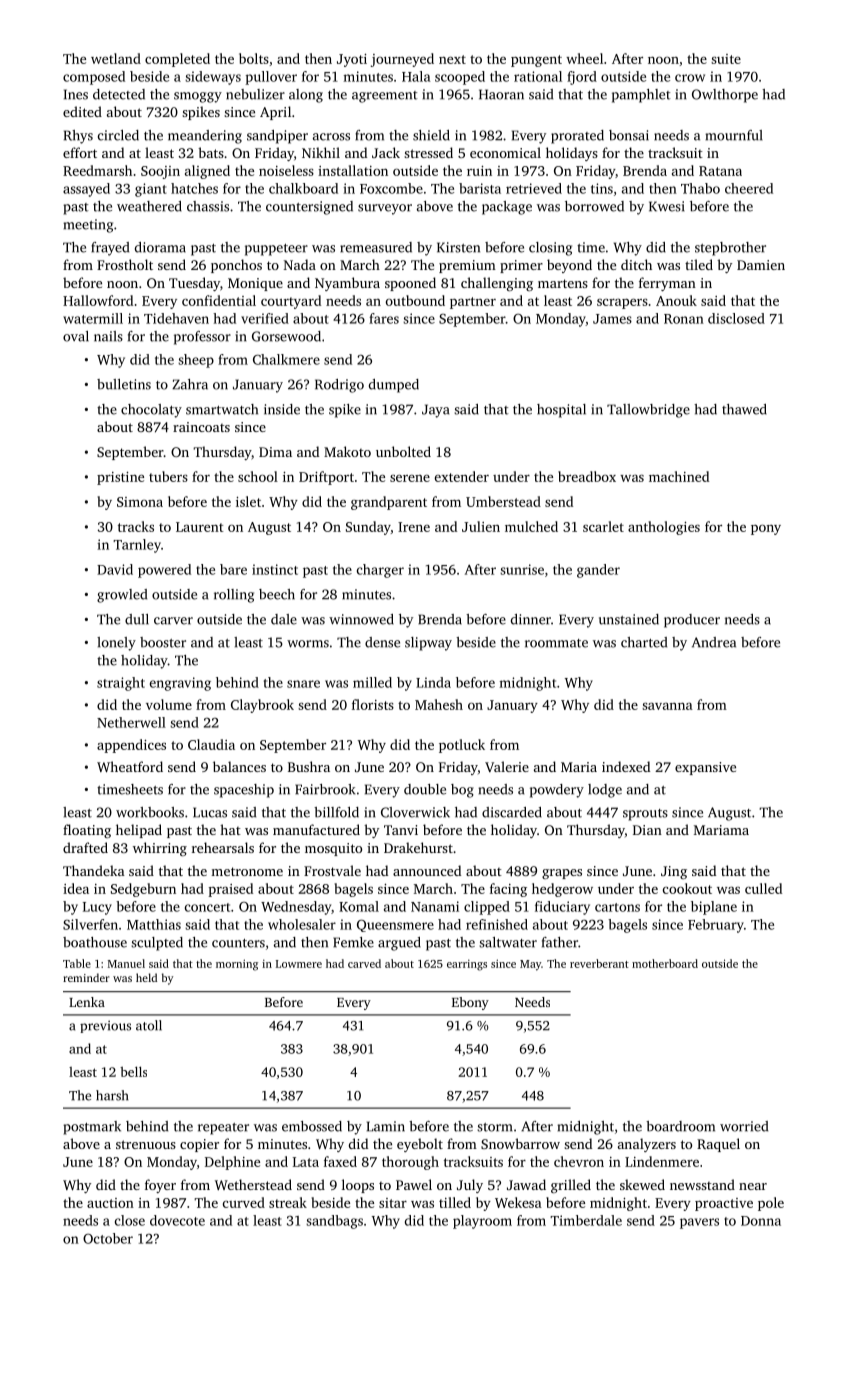  I want to click on pavers, so click(699, 1223).
